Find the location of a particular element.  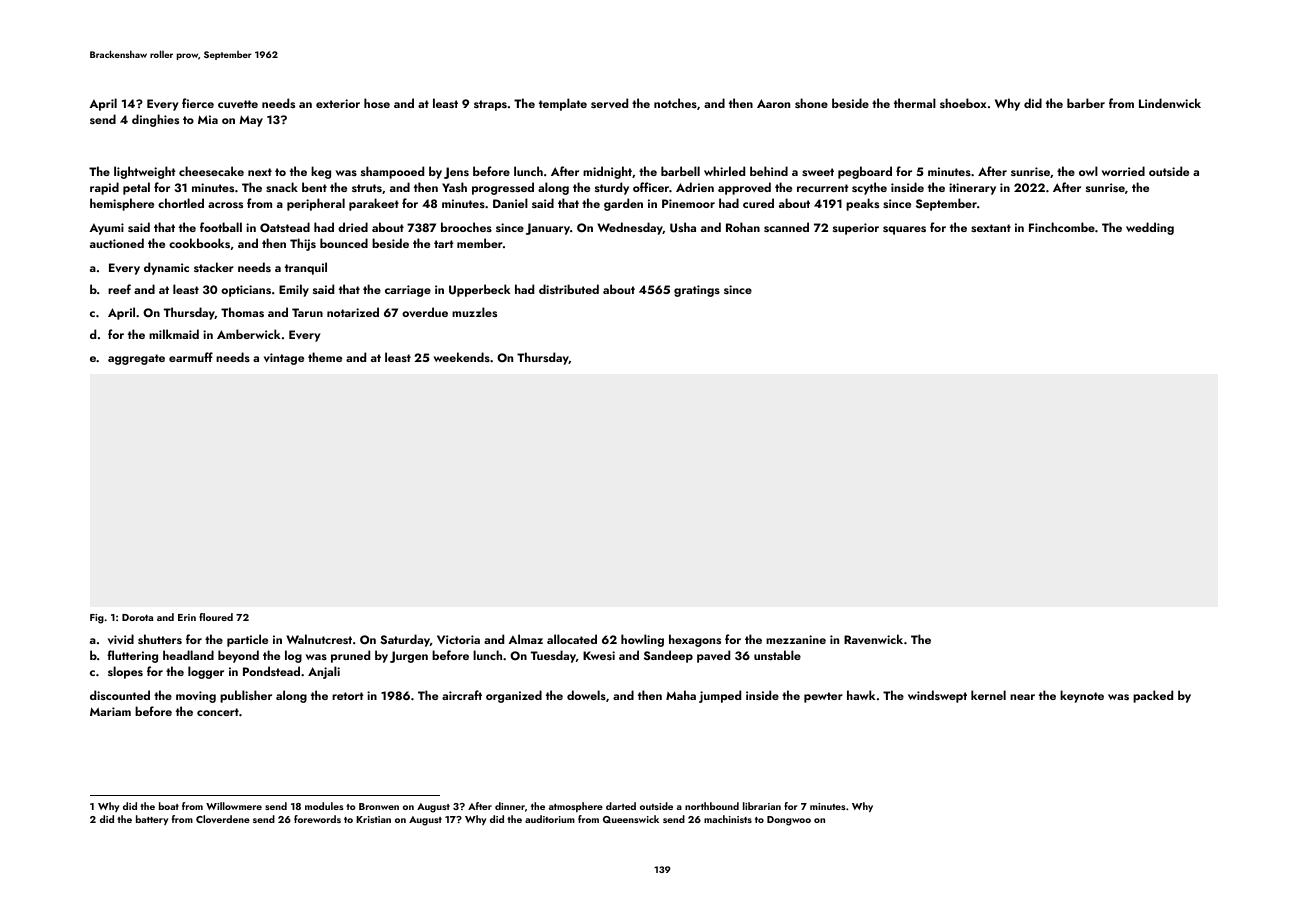

weekends is located at coordinates (462, 357).
